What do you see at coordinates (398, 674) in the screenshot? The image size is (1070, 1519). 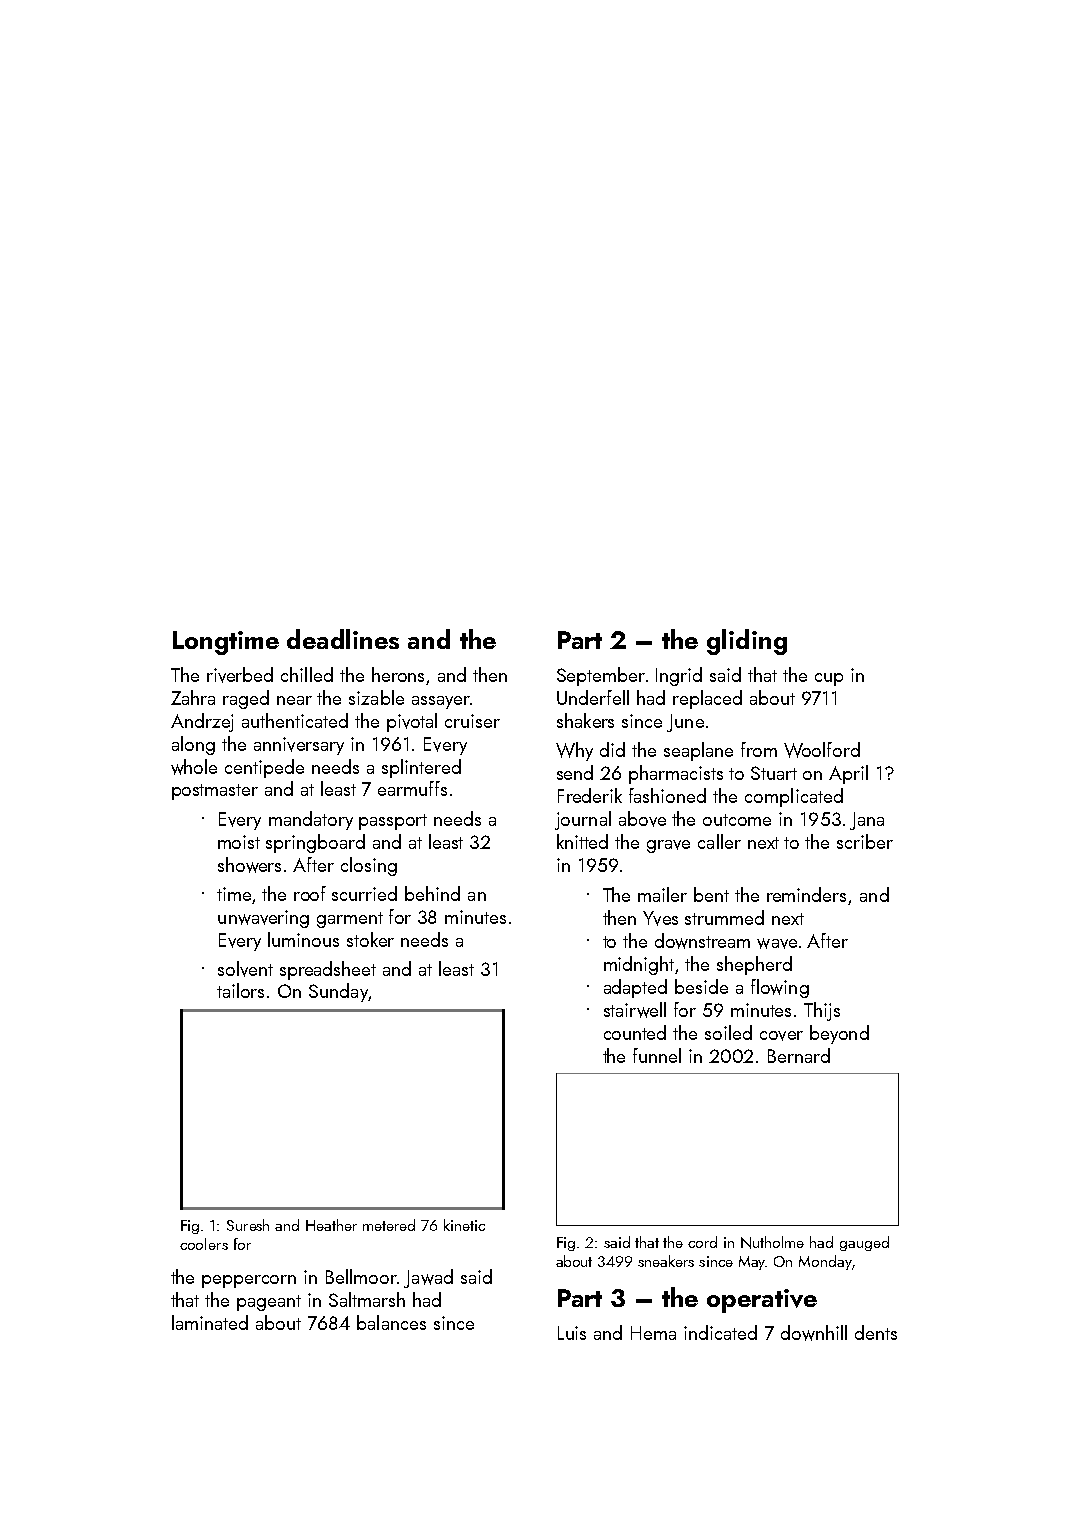 I see `herons` at bounding box center [398, 674].
